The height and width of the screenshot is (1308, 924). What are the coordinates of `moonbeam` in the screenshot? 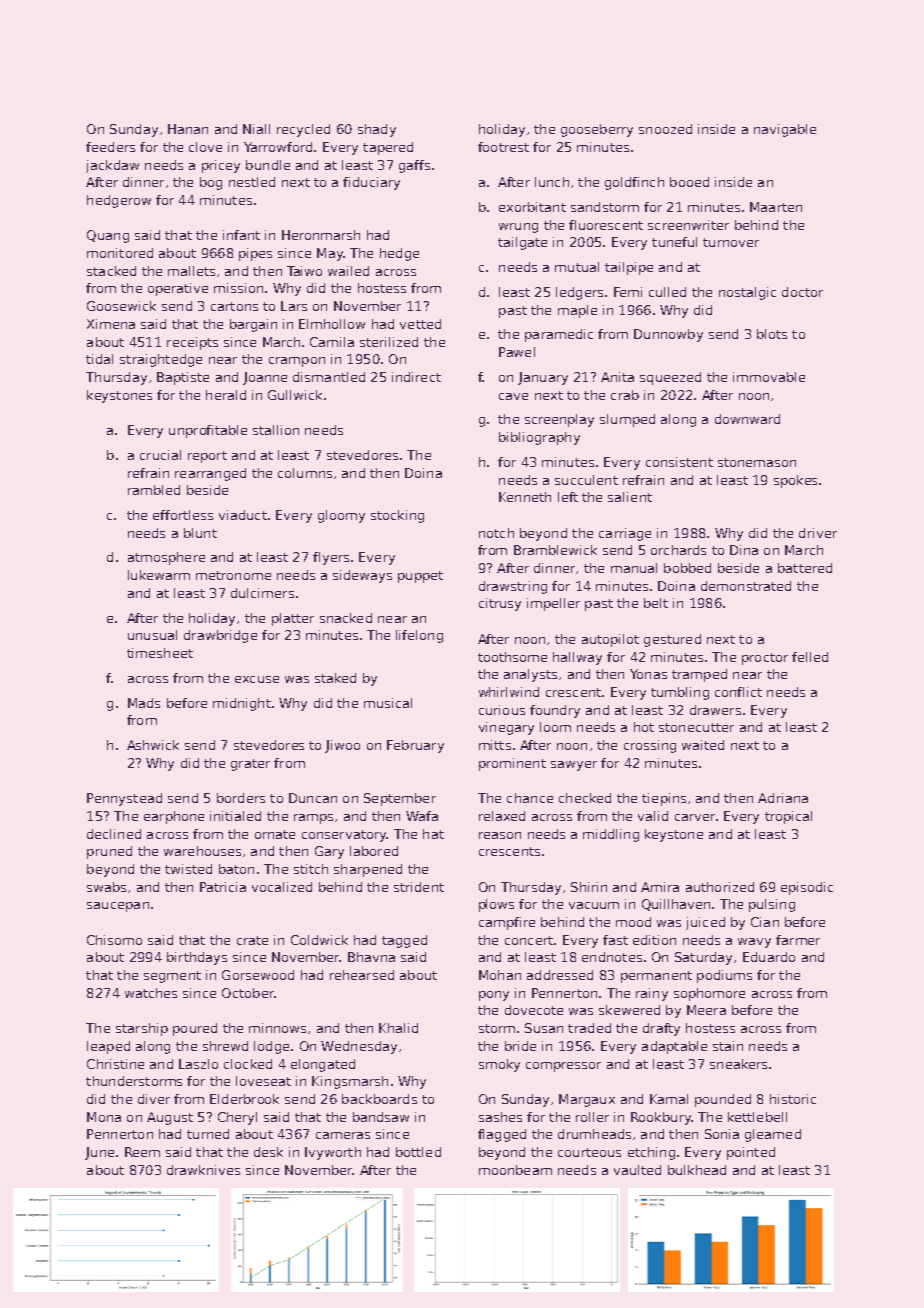 It's located at (515, 1170).
